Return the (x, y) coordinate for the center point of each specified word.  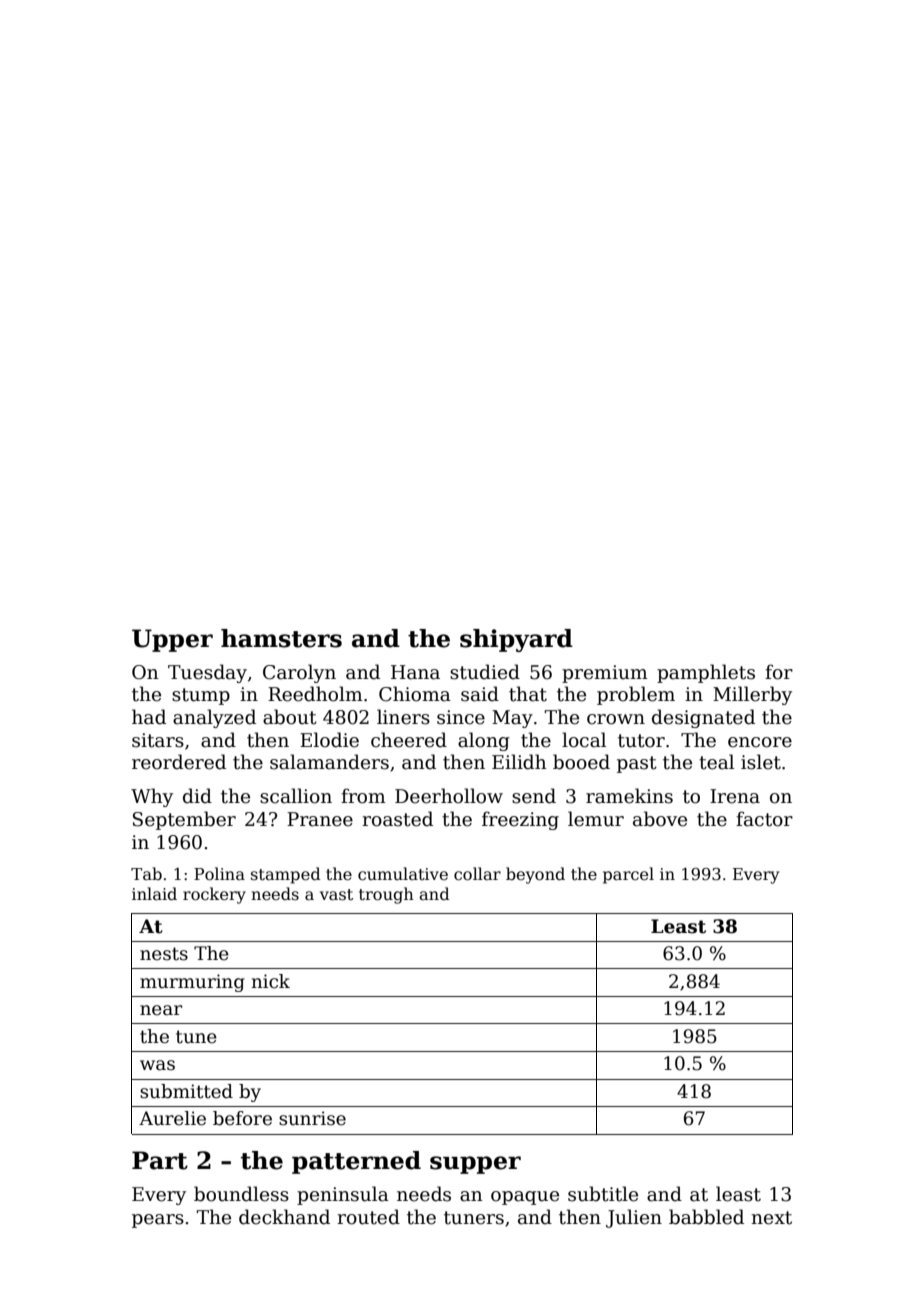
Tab (146, 873)
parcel (628, 875)
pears (158, 1221)
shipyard (516, 640)
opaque (525, 1198)
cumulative (403, 874)
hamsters (281, 638)
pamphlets (706, 673)
